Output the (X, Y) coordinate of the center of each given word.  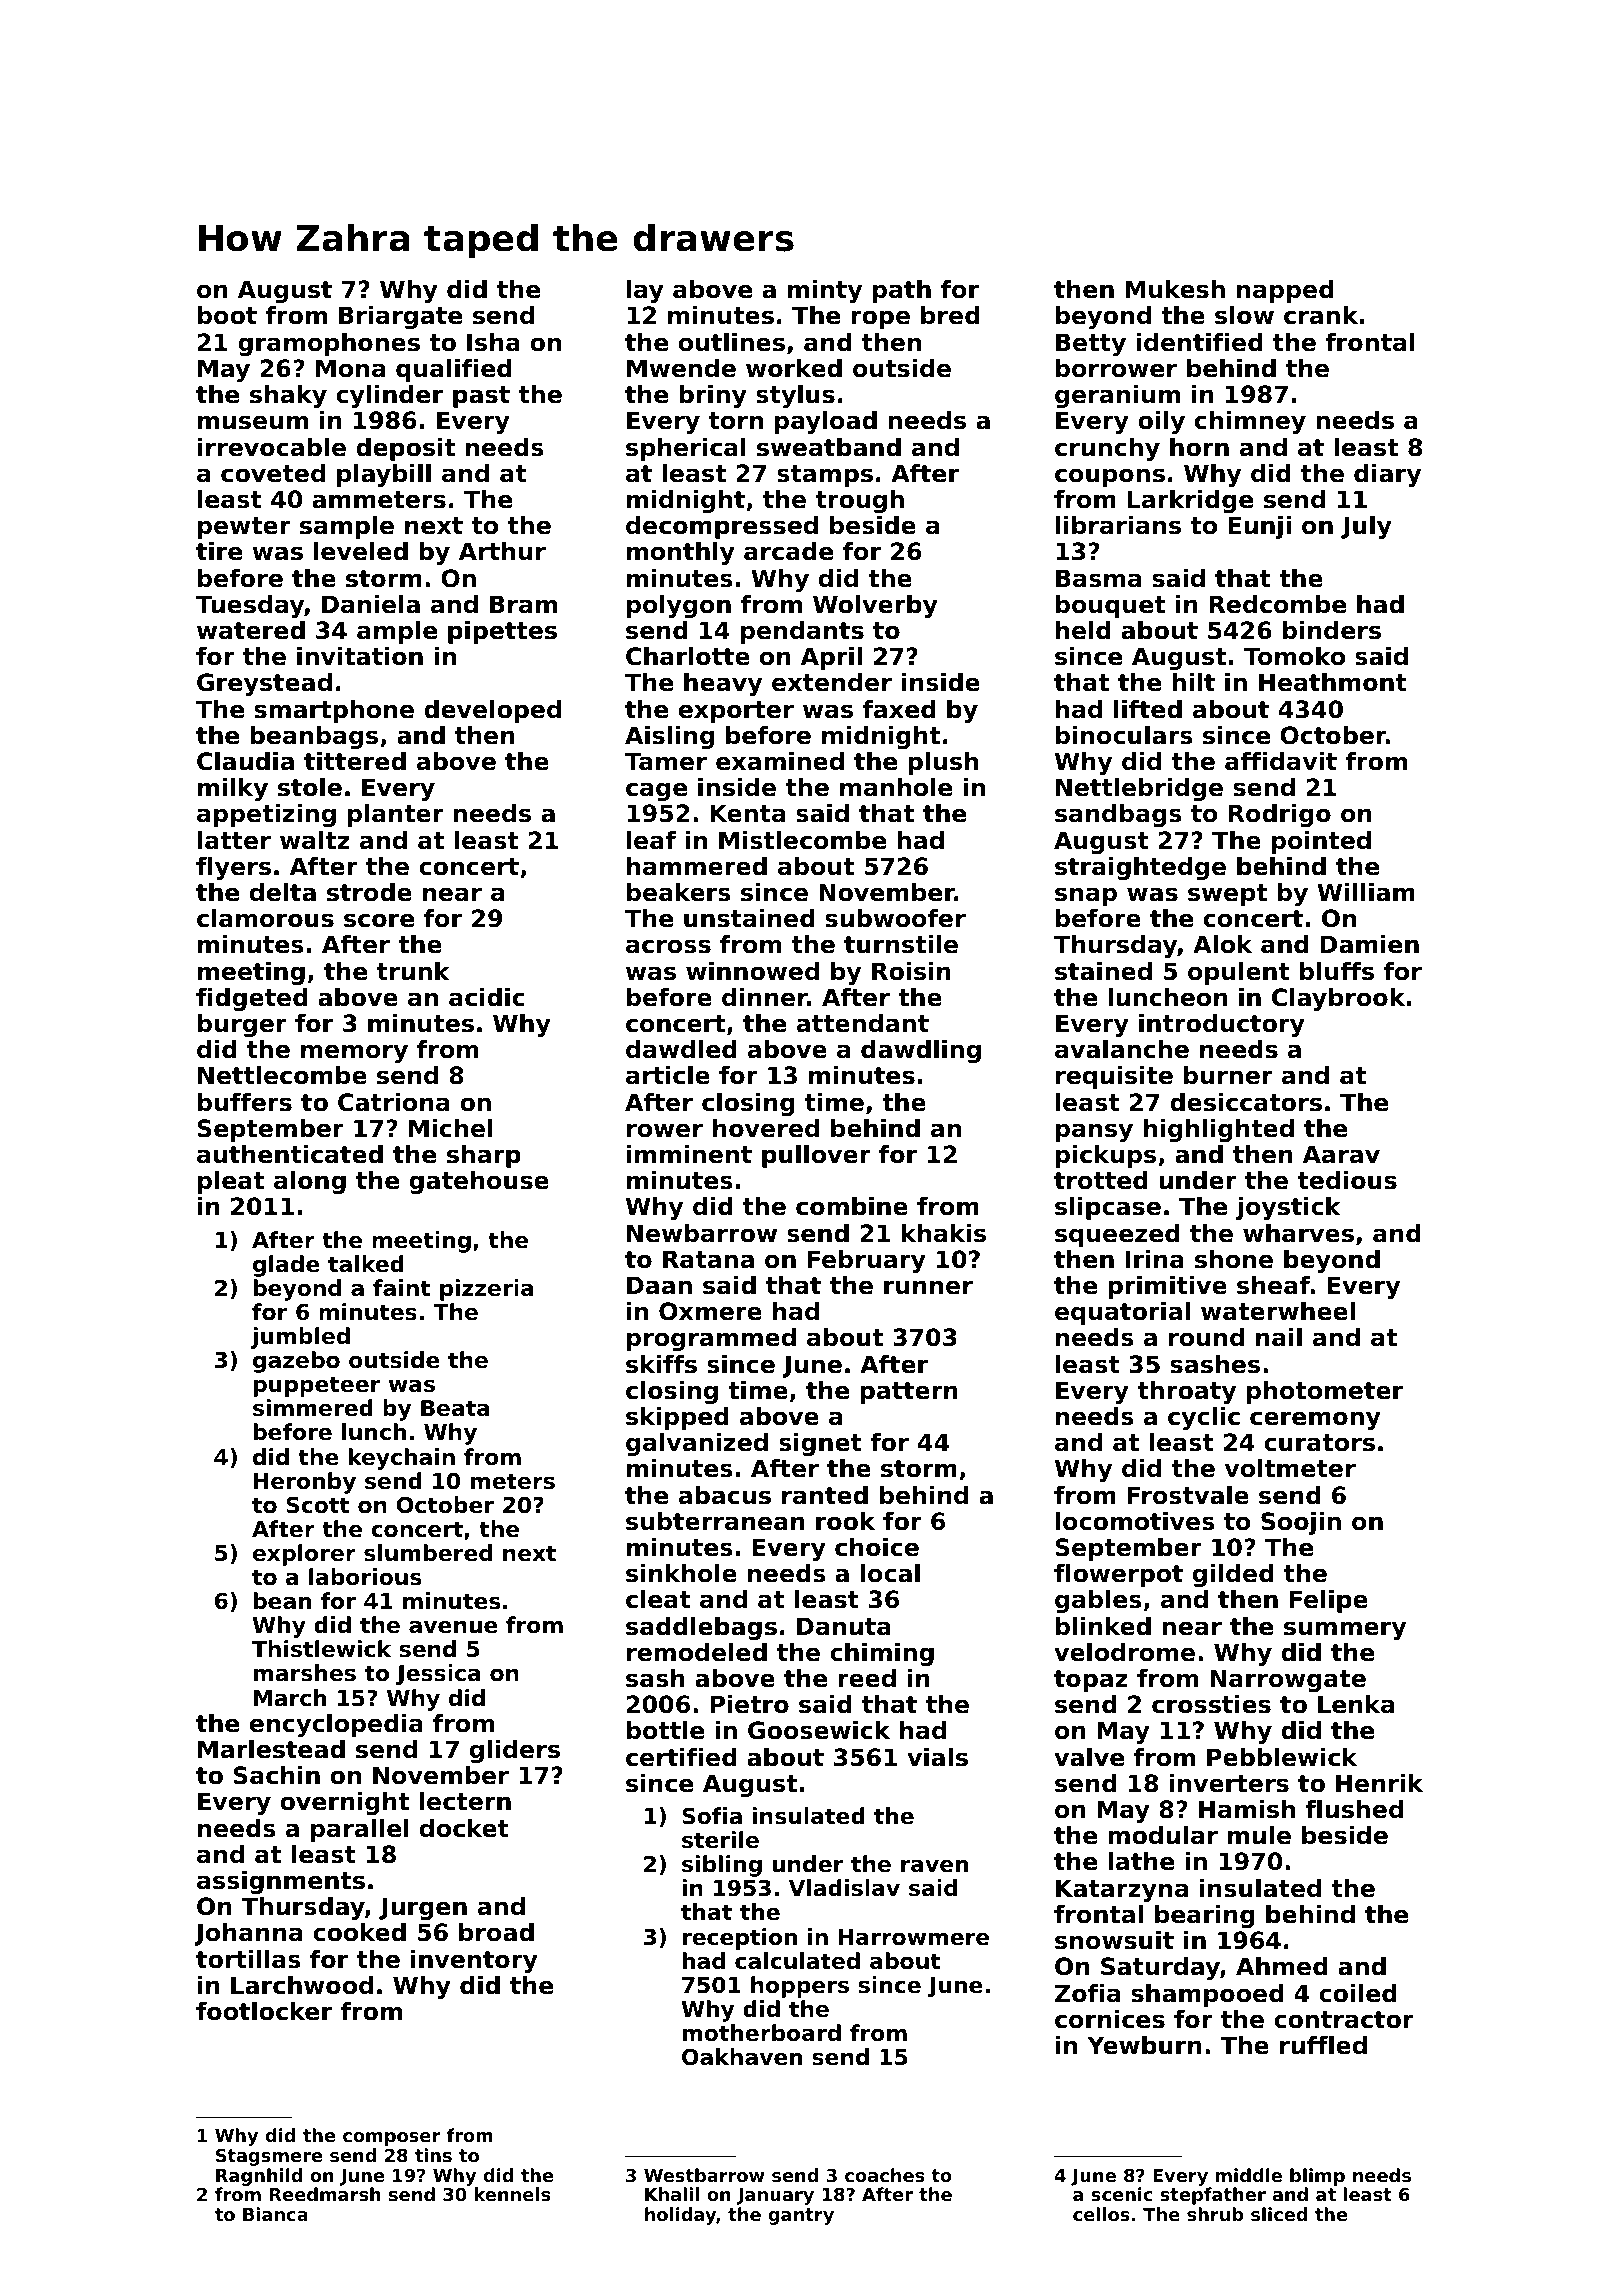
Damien (1369, 944)
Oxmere (710, 1311)
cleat (658, 1599)
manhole (896, 787)
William (1366, 892)
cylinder (389, 396)
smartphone (334, 711)
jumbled (300, 1338)
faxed (899, 709)
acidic (487, 997)
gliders (515, 1751)
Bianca (275, 2214)
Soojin (1301, 1523)
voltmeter (1290, 1468)
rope (880, 319)
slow (1244, 315)
